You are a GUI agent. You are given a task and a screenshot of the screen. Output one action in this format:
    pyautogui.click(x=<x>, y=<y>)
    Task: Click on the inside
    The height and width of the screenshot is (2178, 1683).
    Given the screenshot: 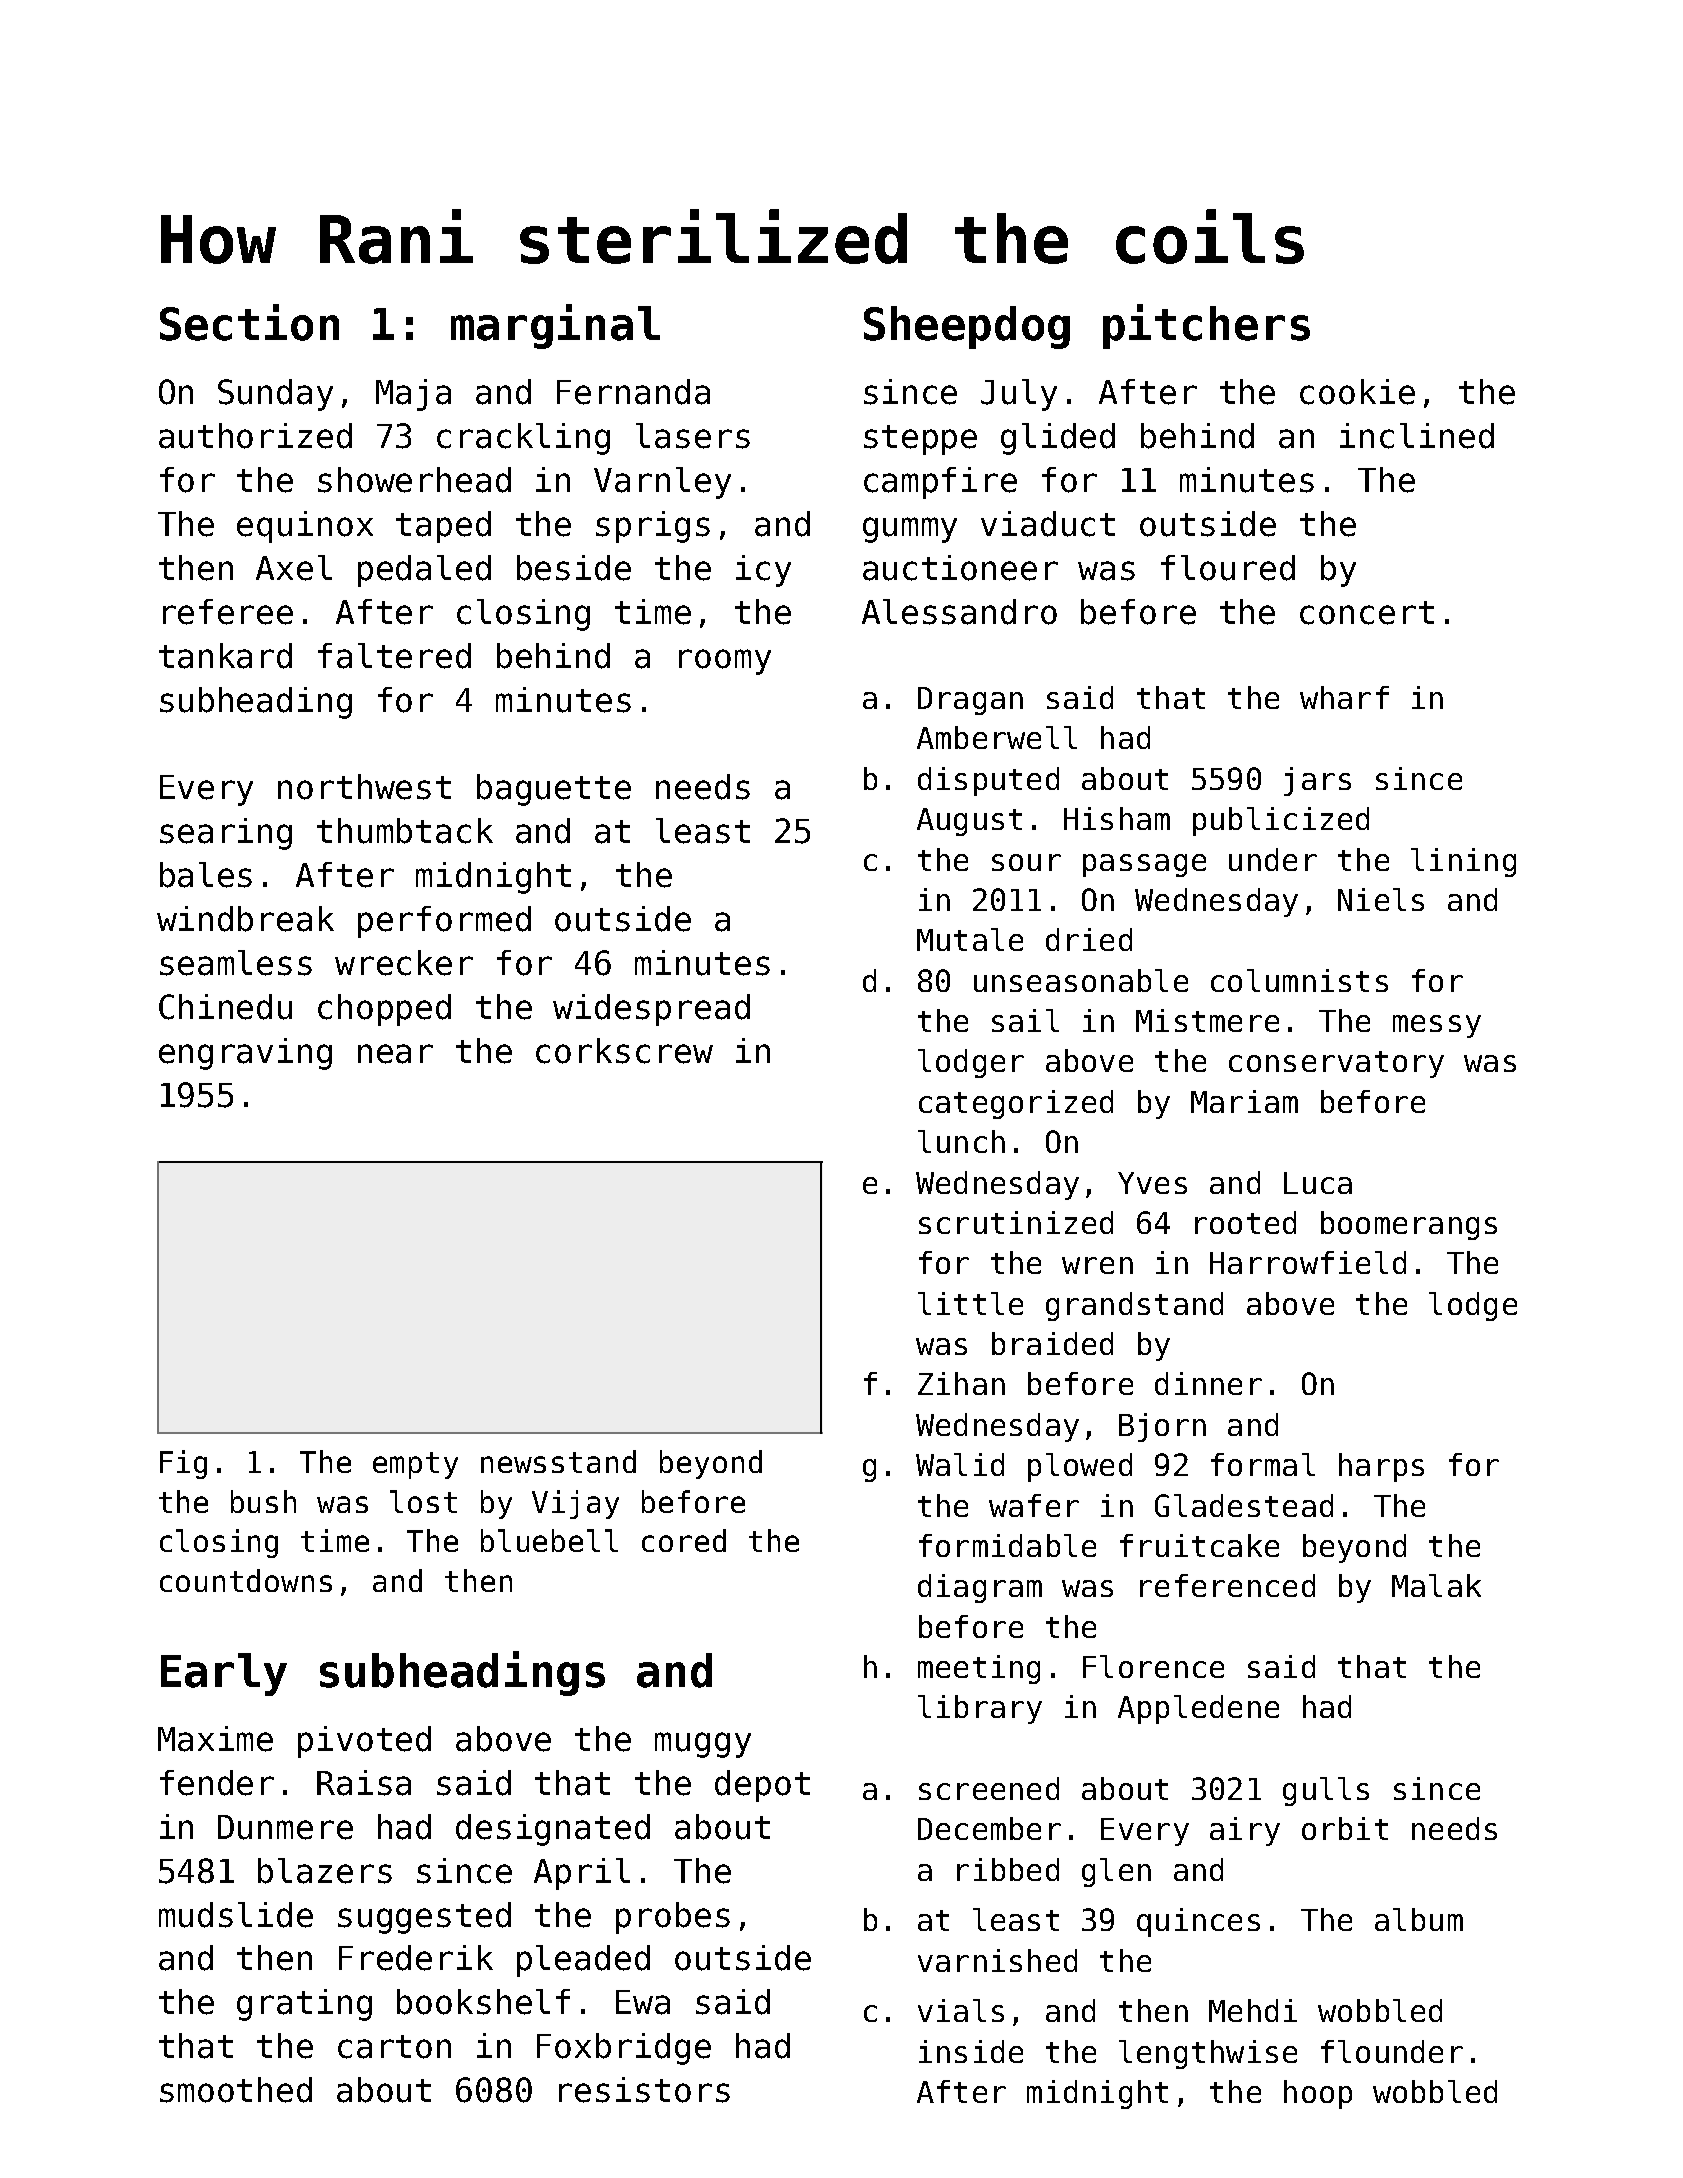 What is the action you would take?
    pyautogui.click(x=971, y=2051)
